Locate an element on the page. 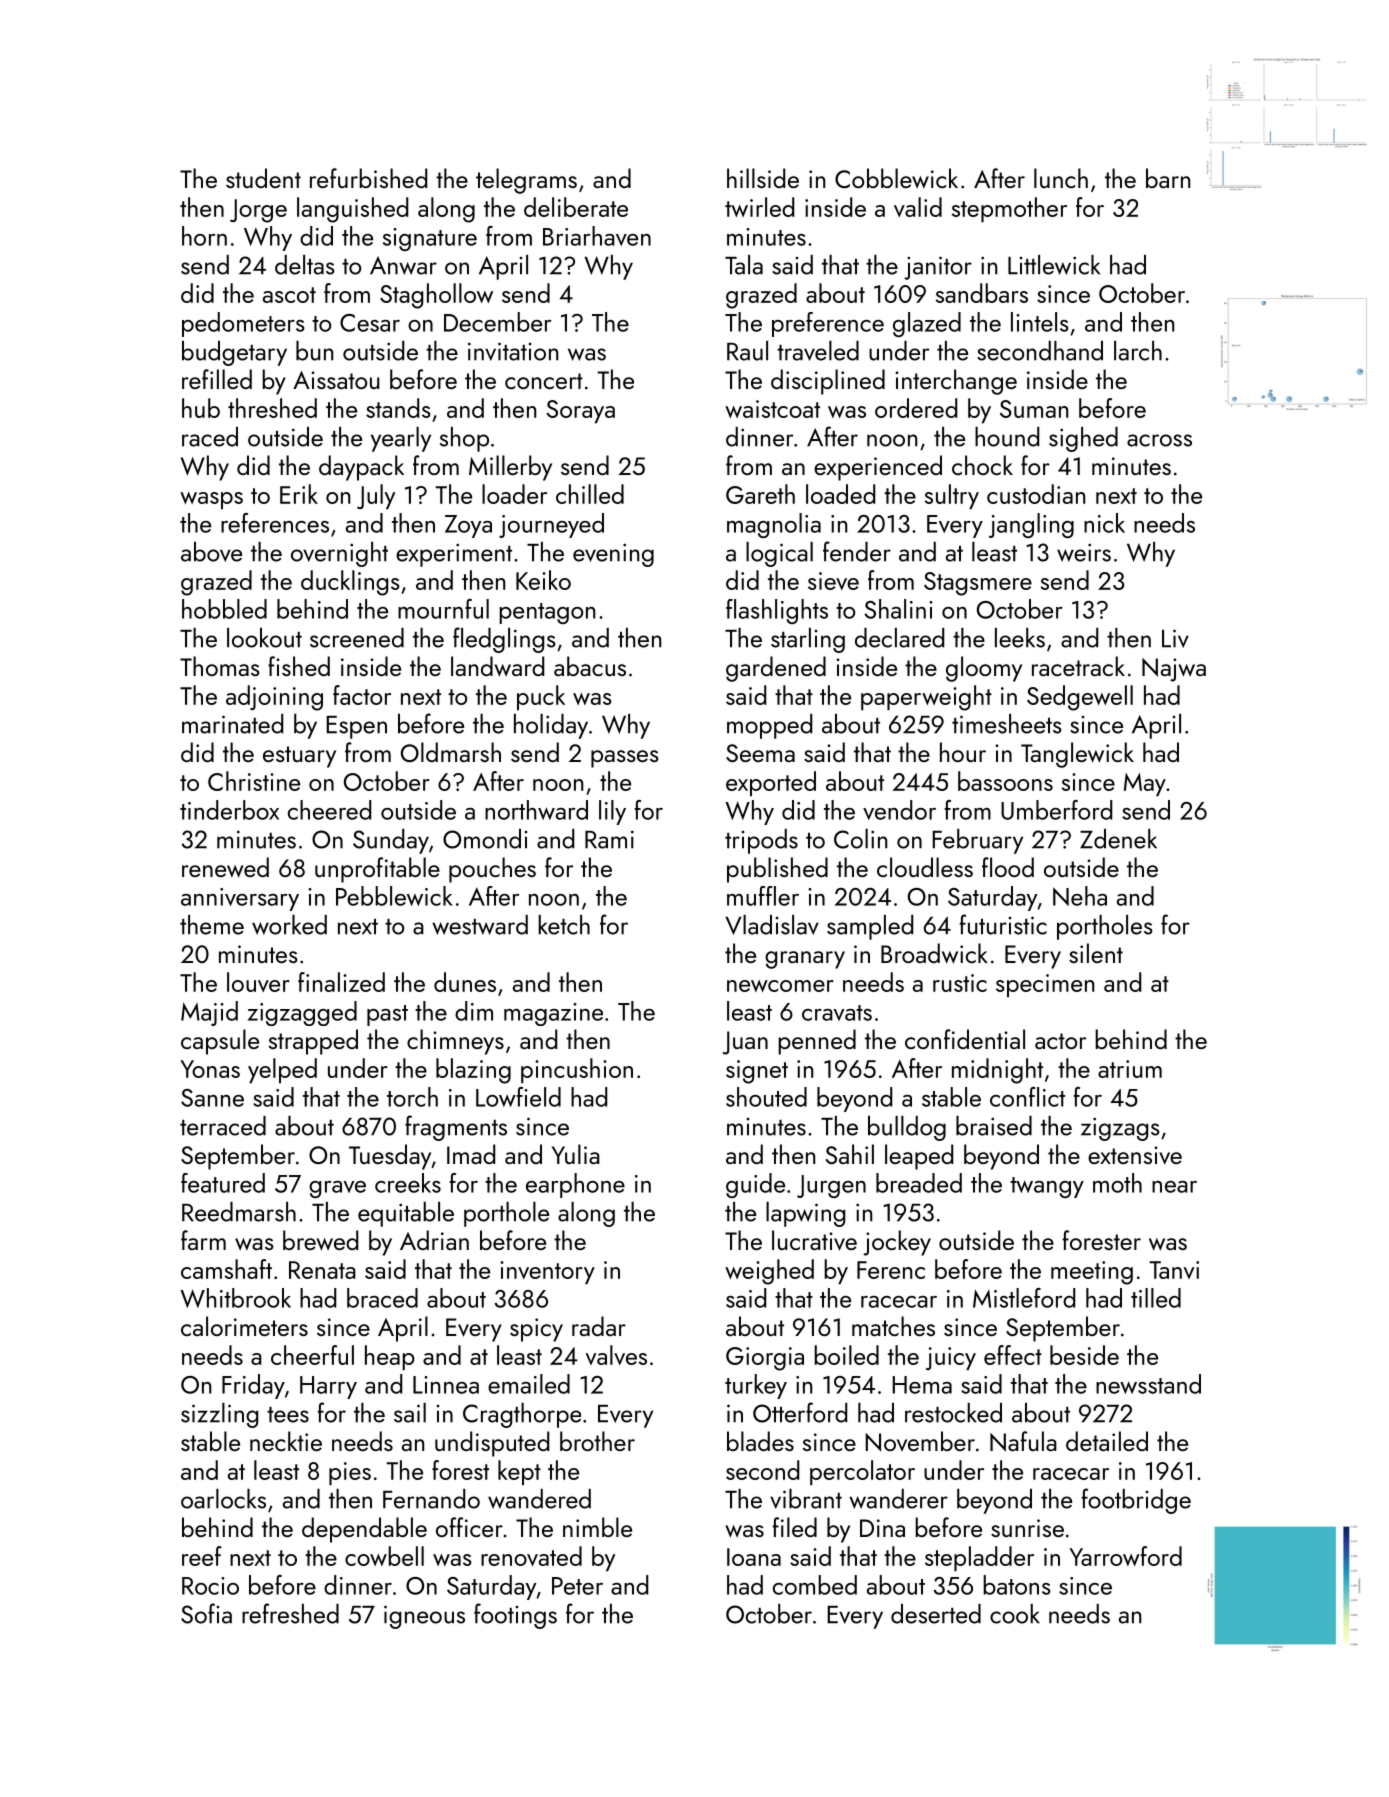  juicy is located at coordinates (951, 1358).
